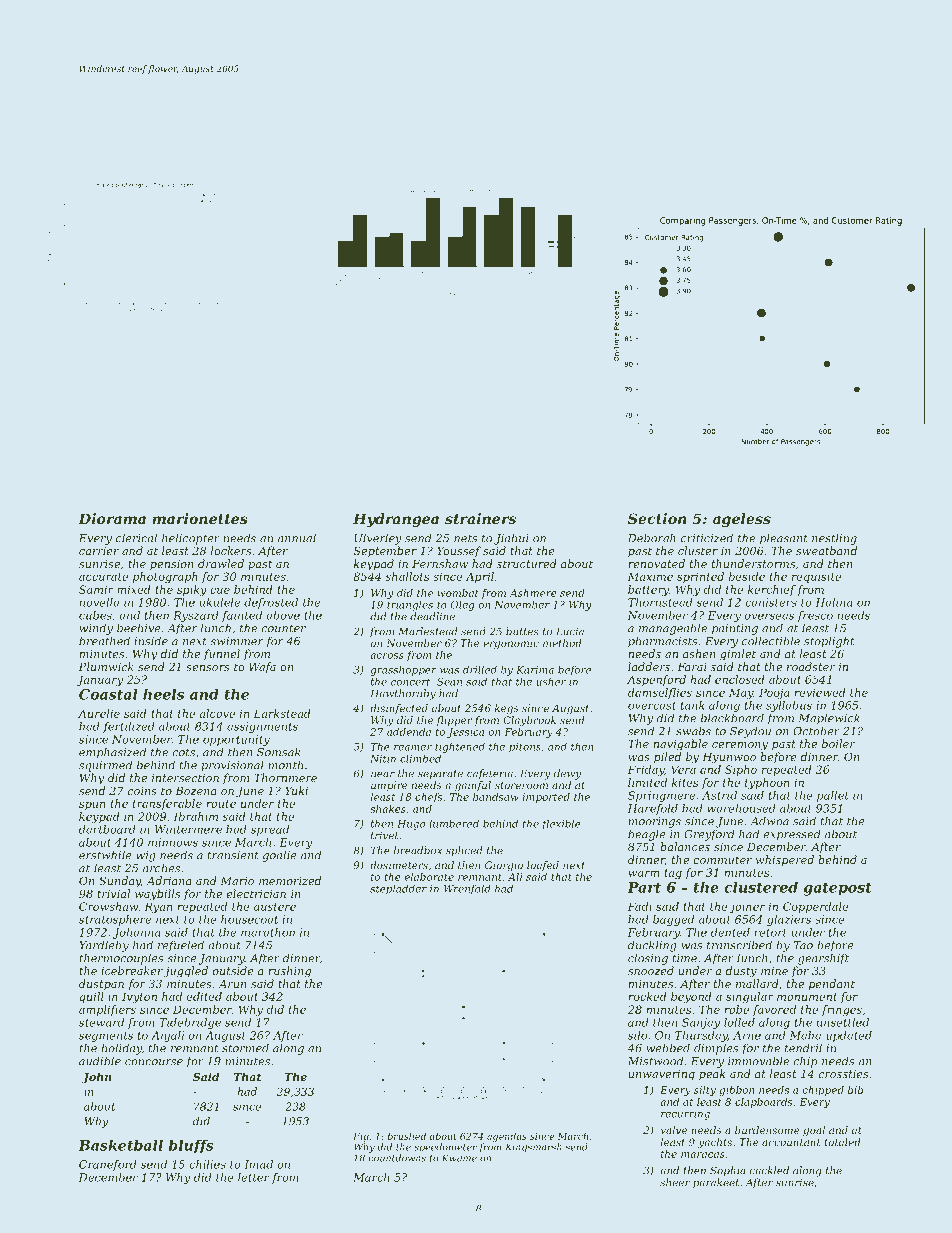  What do you see at coordinates (459, 1158) in the document?
I see `Kwame` at bounding box center [459, 1158].
